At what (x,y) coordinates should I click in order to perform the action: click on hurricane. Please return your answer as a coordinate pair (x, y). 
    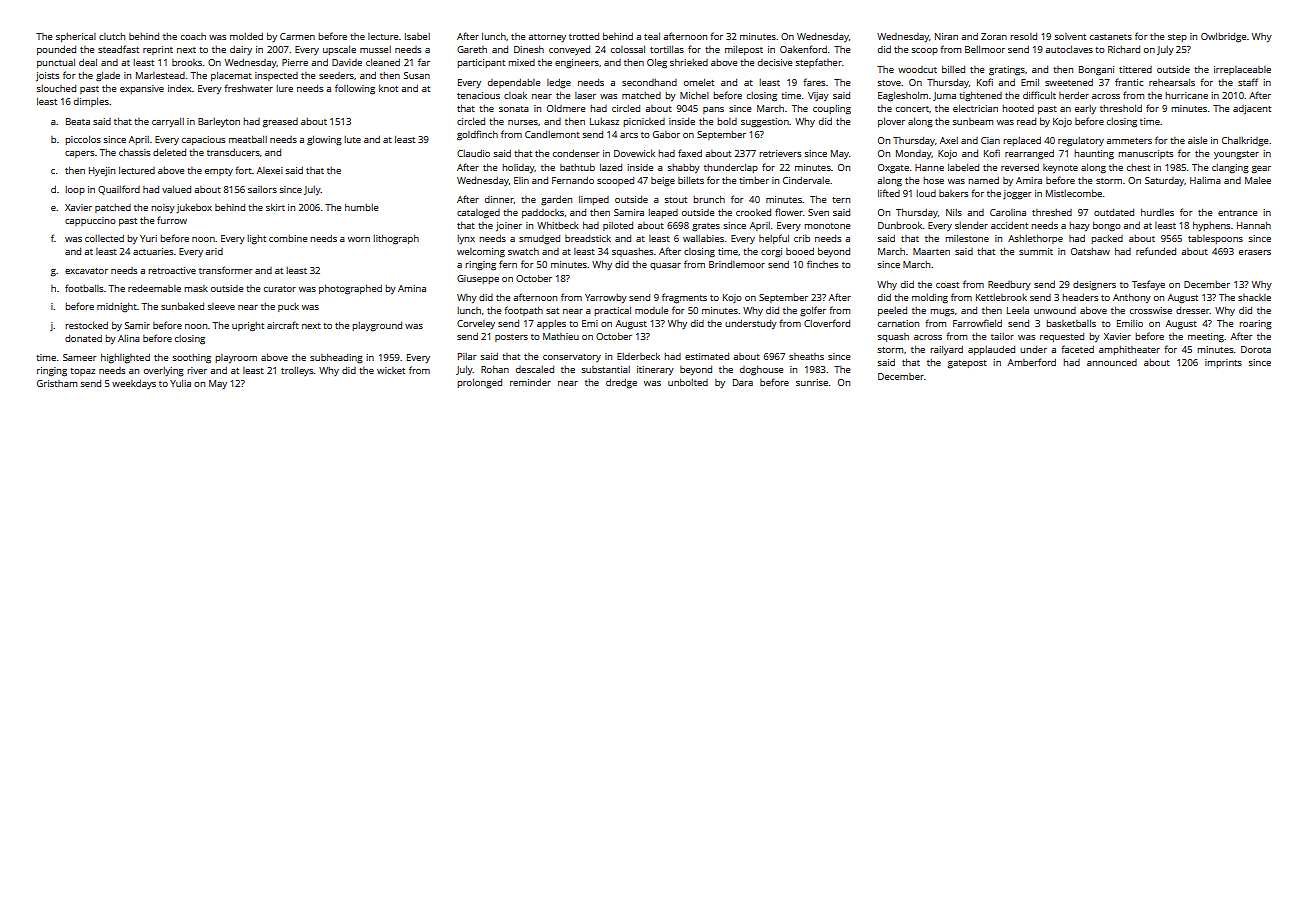
    Looking at the image, I should click on (1186, 95).
